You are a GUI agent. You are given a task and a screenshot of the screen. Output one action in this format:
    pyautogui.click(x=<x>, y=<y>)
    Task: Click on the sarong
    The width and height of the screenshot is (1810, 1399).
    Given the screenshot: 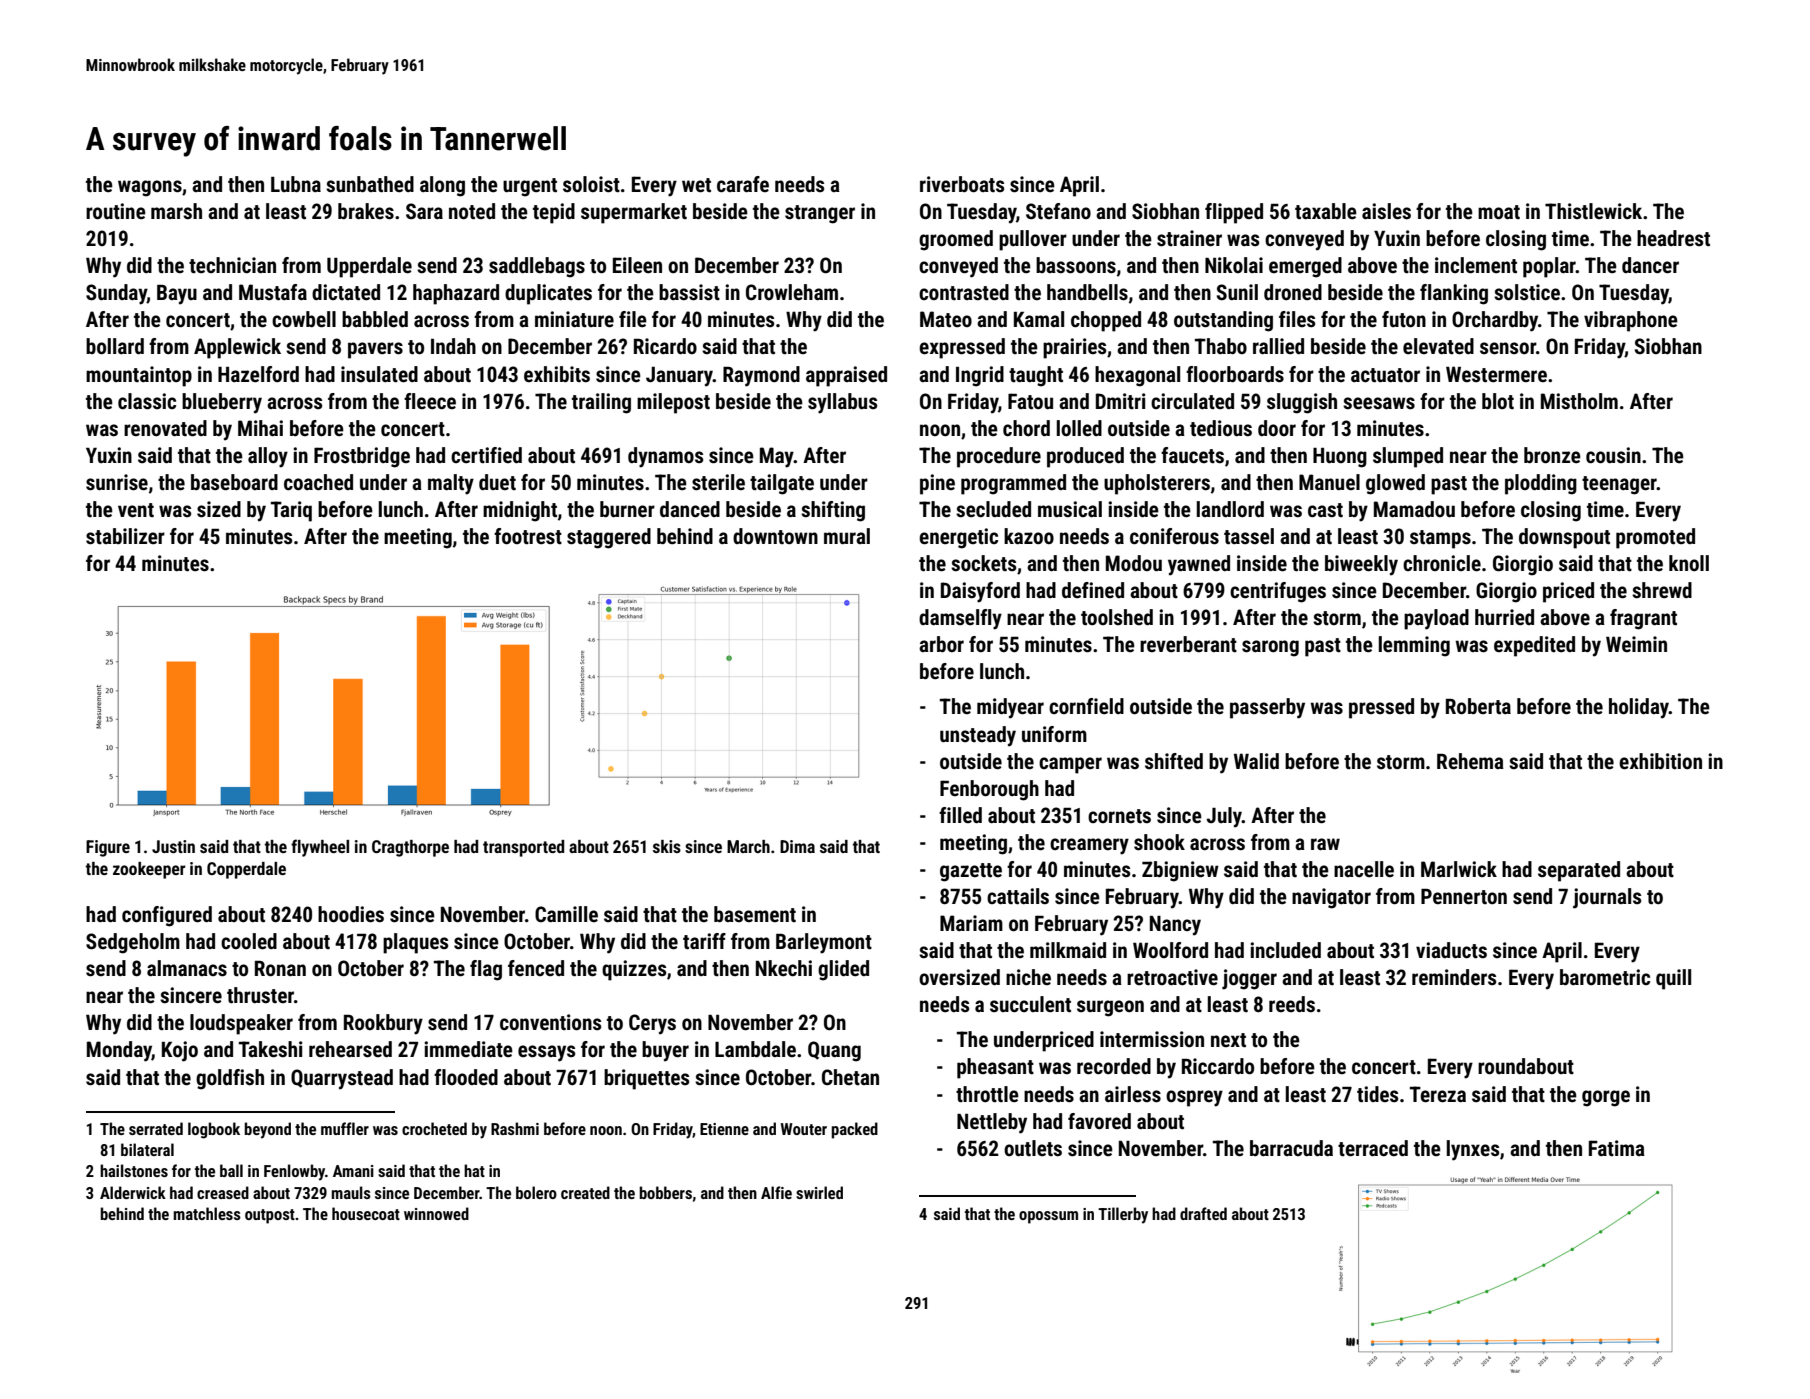 What is the action you would take?
    pyautogui.click(x=1270, y=648)
